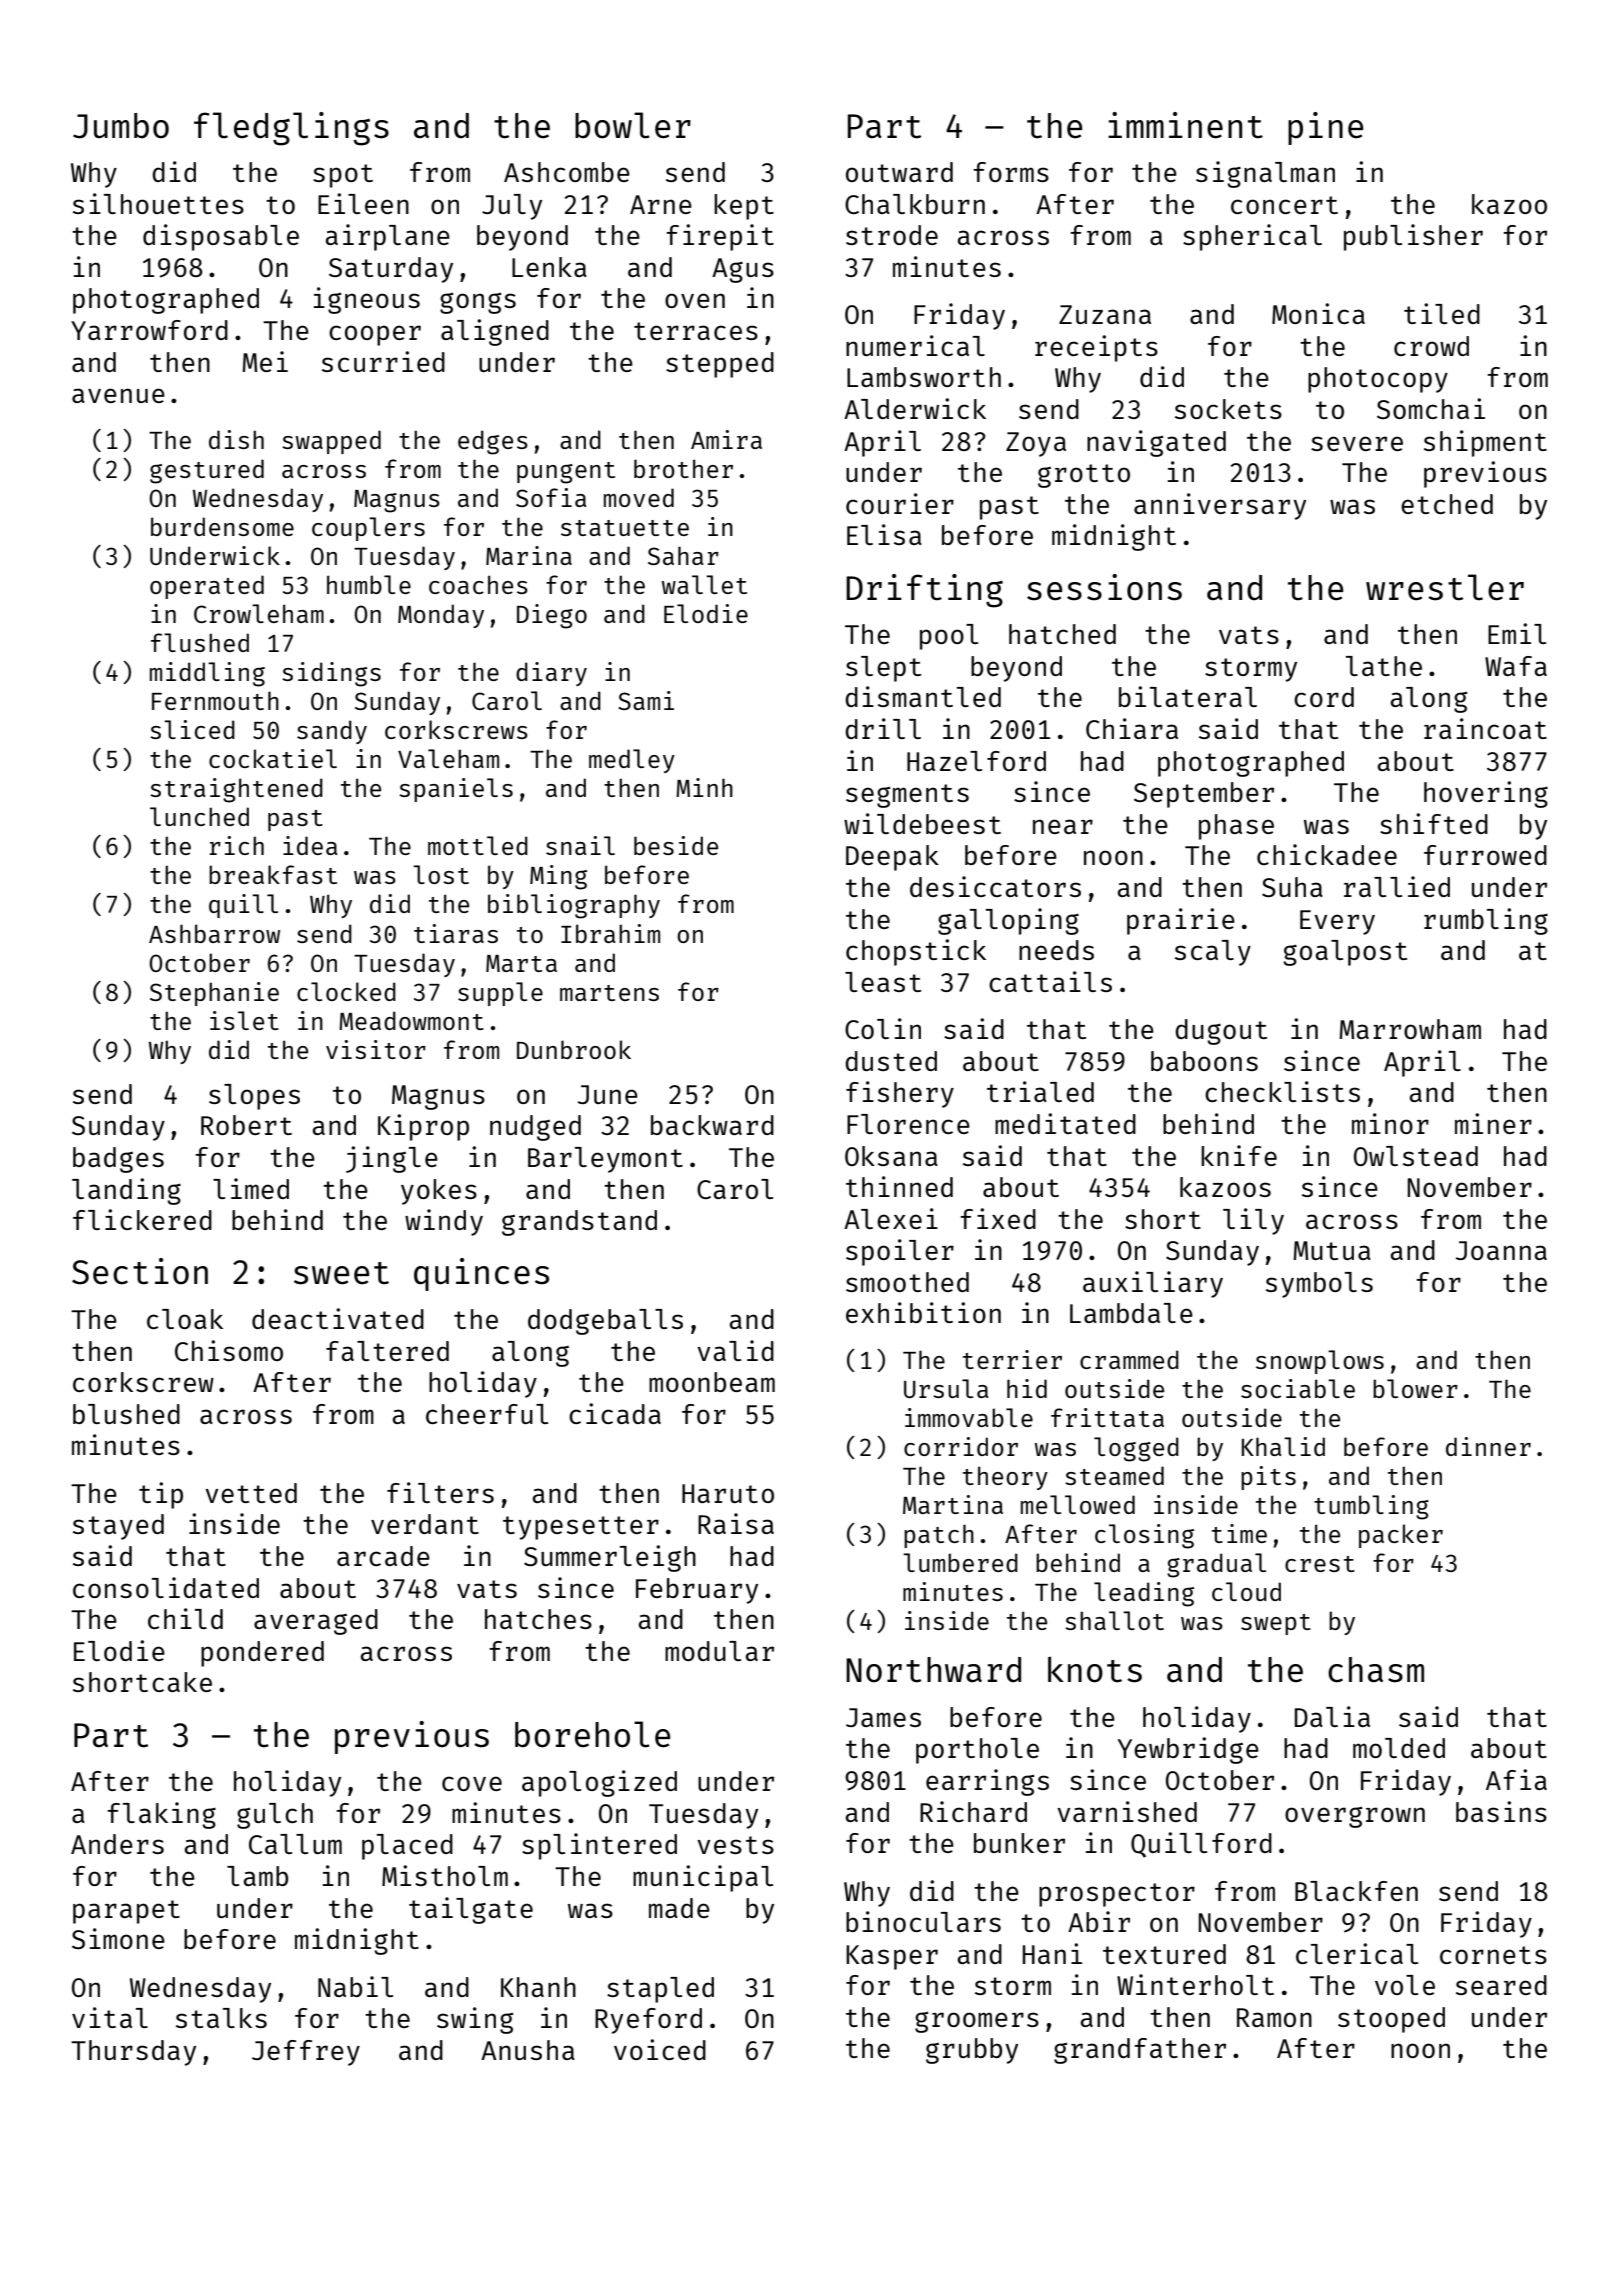  I want to click on Section, so click(140, 1271).
